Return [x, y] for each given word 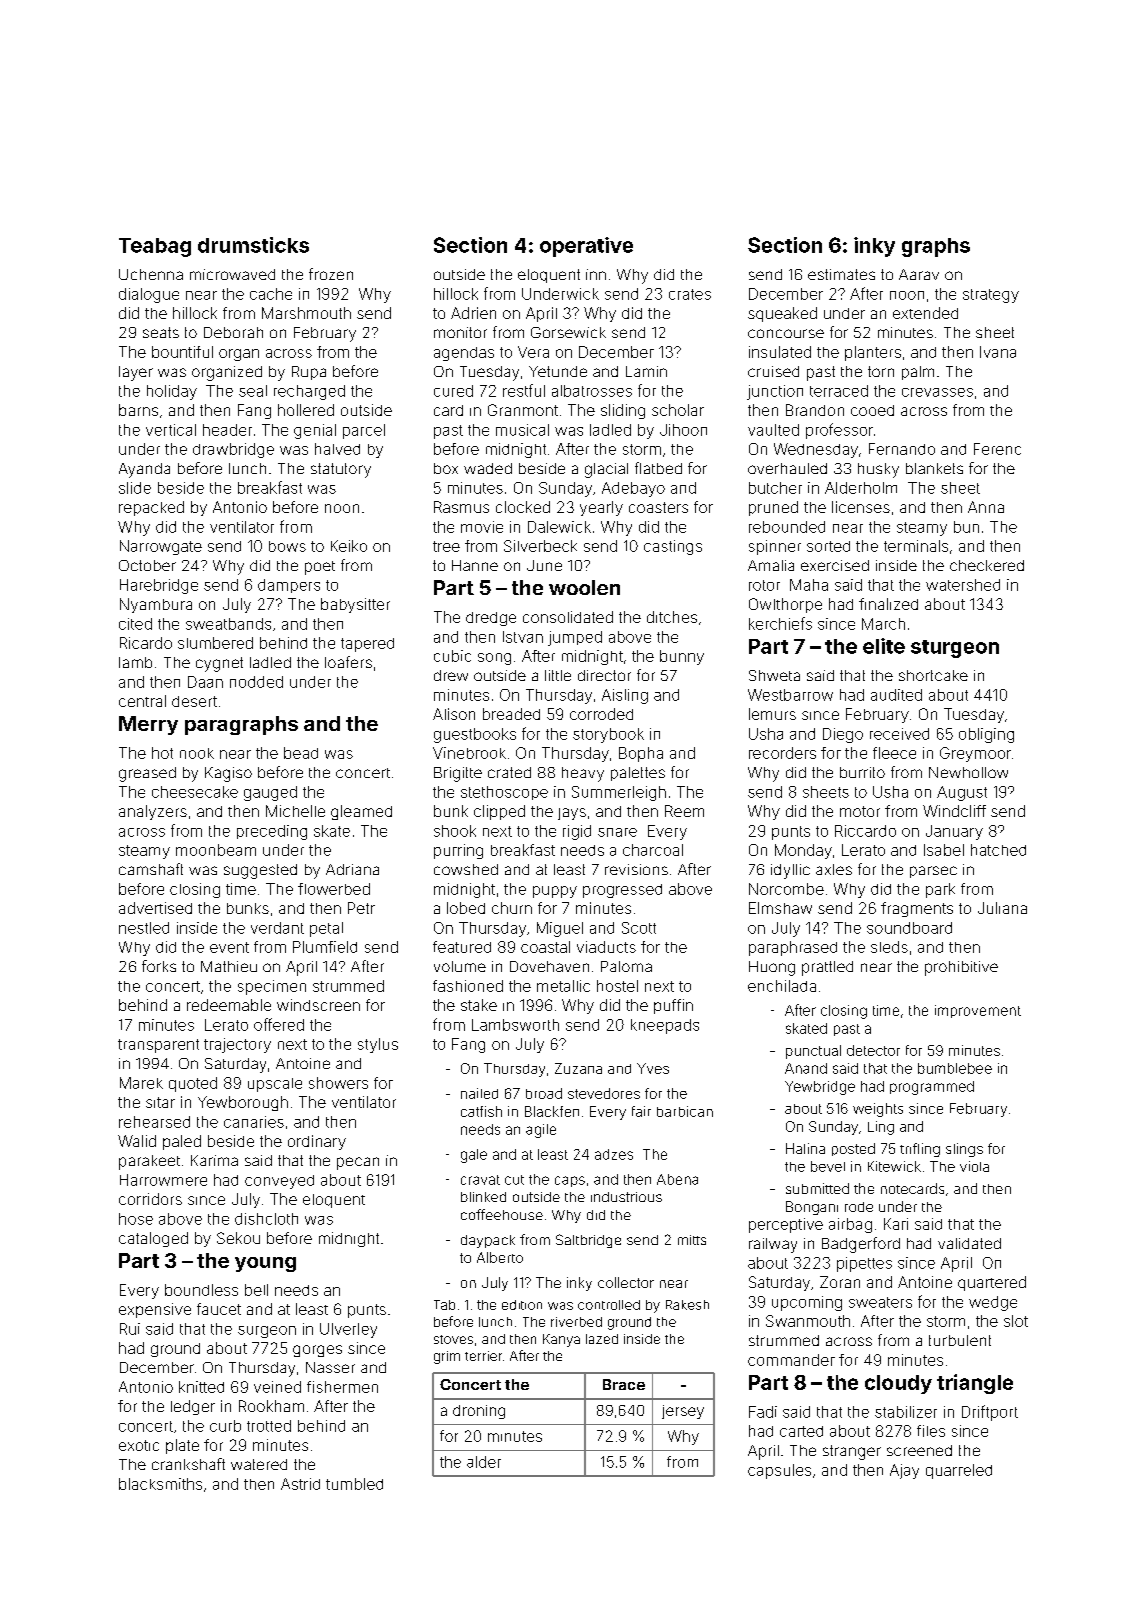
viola [974, 1166]
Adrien [473, 313]
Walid [137, 1141]
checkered [987, 565]
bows [287, 546]
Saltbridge [588, 1241]
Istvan [523, 637]
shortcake [933, 675]
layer [136, 373]
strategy [991, 296]
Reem [684, 811]
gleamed [361, 812]
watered [259, 1464]
